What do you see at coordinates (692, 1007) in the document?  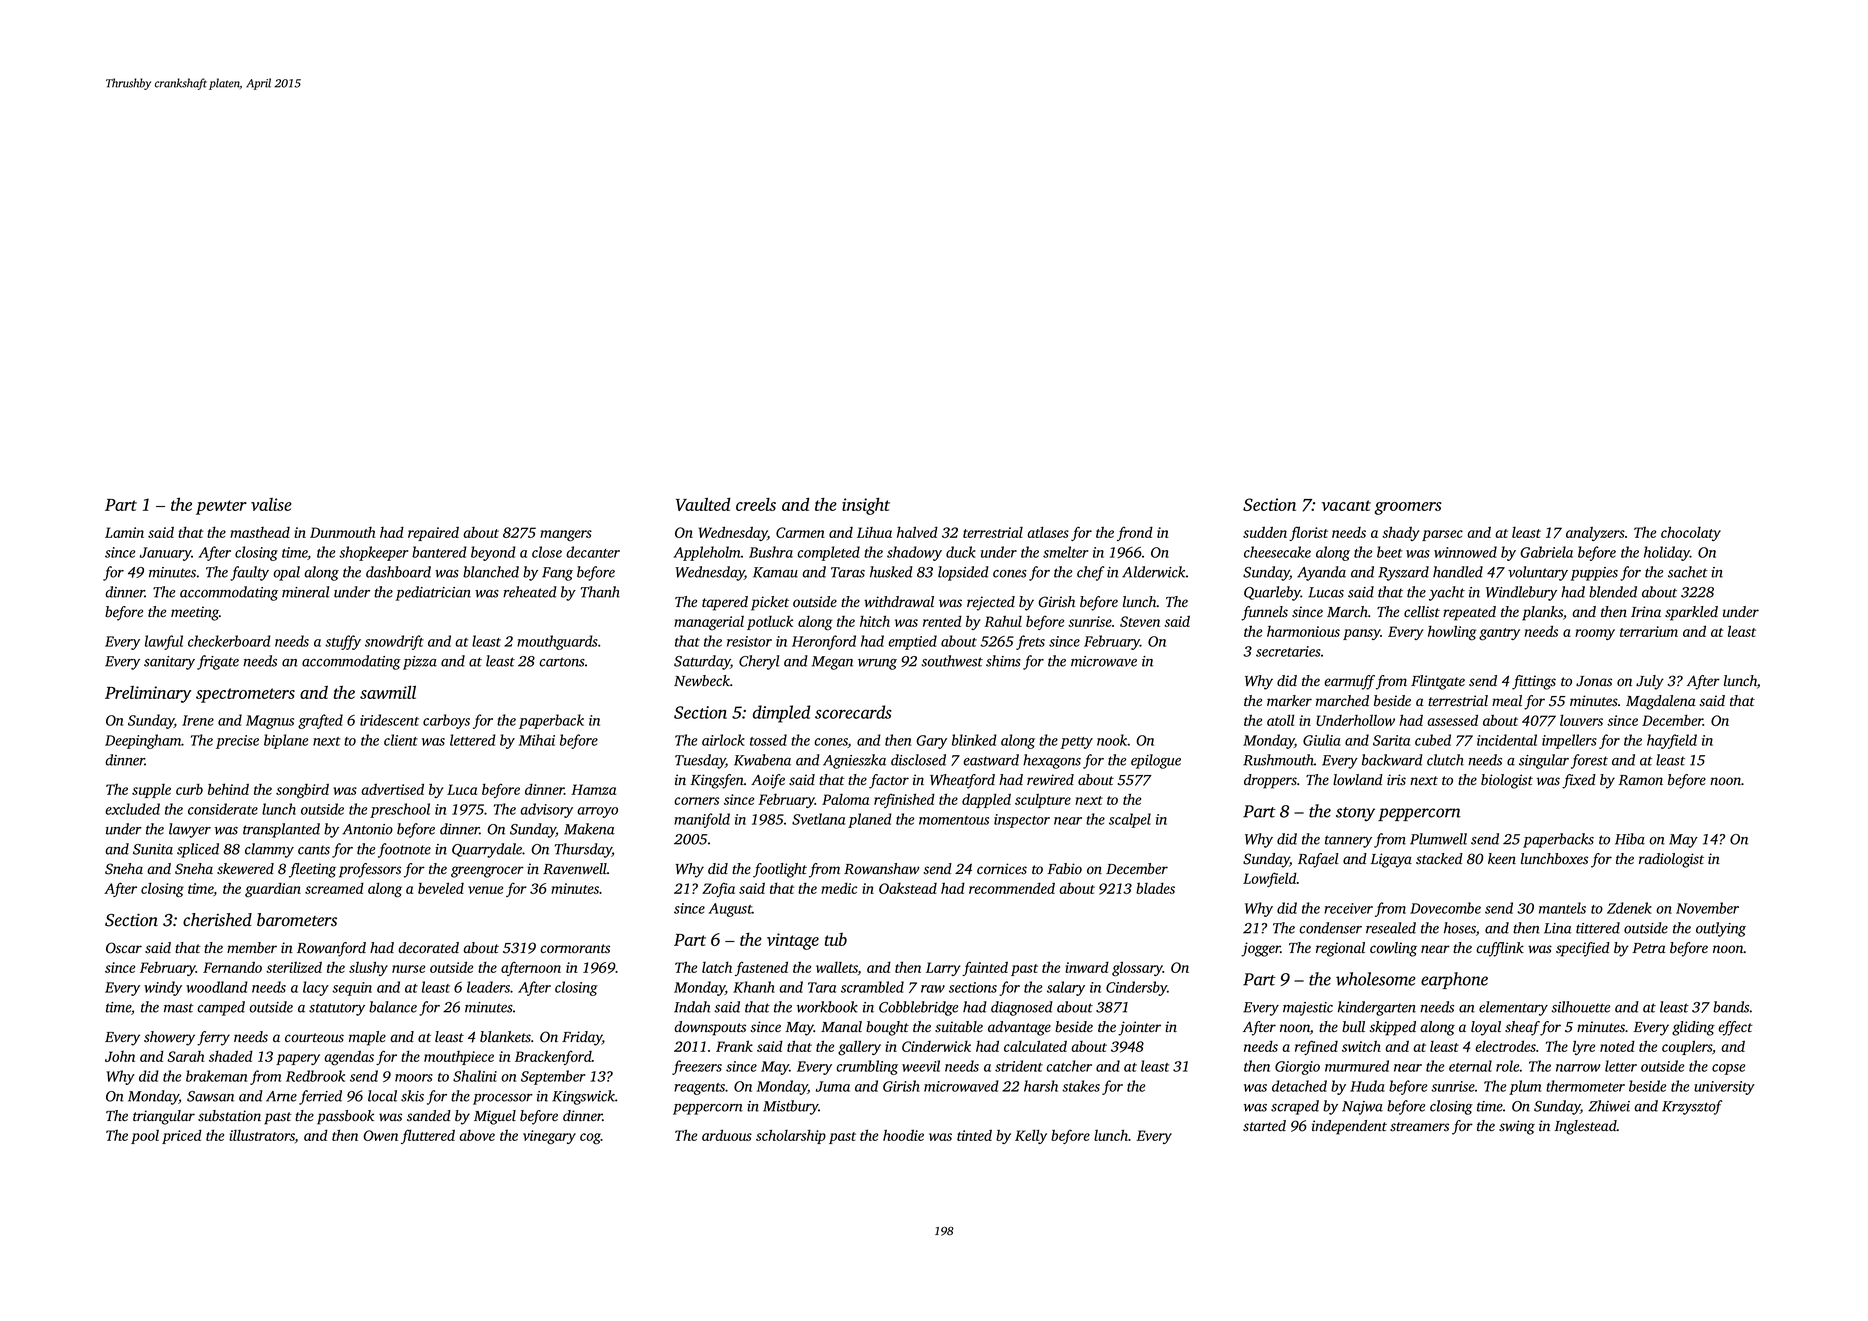 I see `Indah` at bounding box center [692, 1007].
